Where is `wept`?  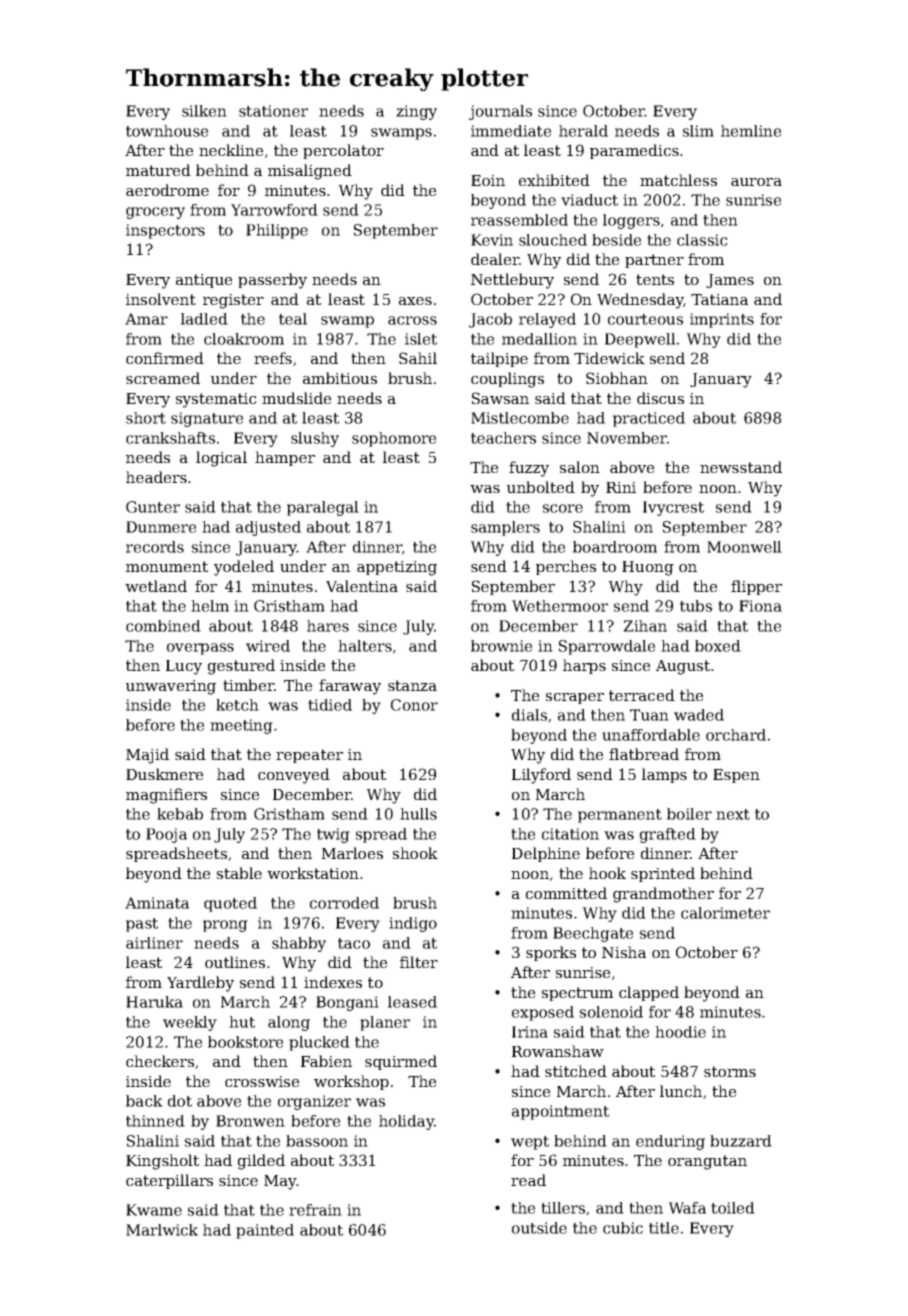
wept is located at coordinates (530, 1143).
